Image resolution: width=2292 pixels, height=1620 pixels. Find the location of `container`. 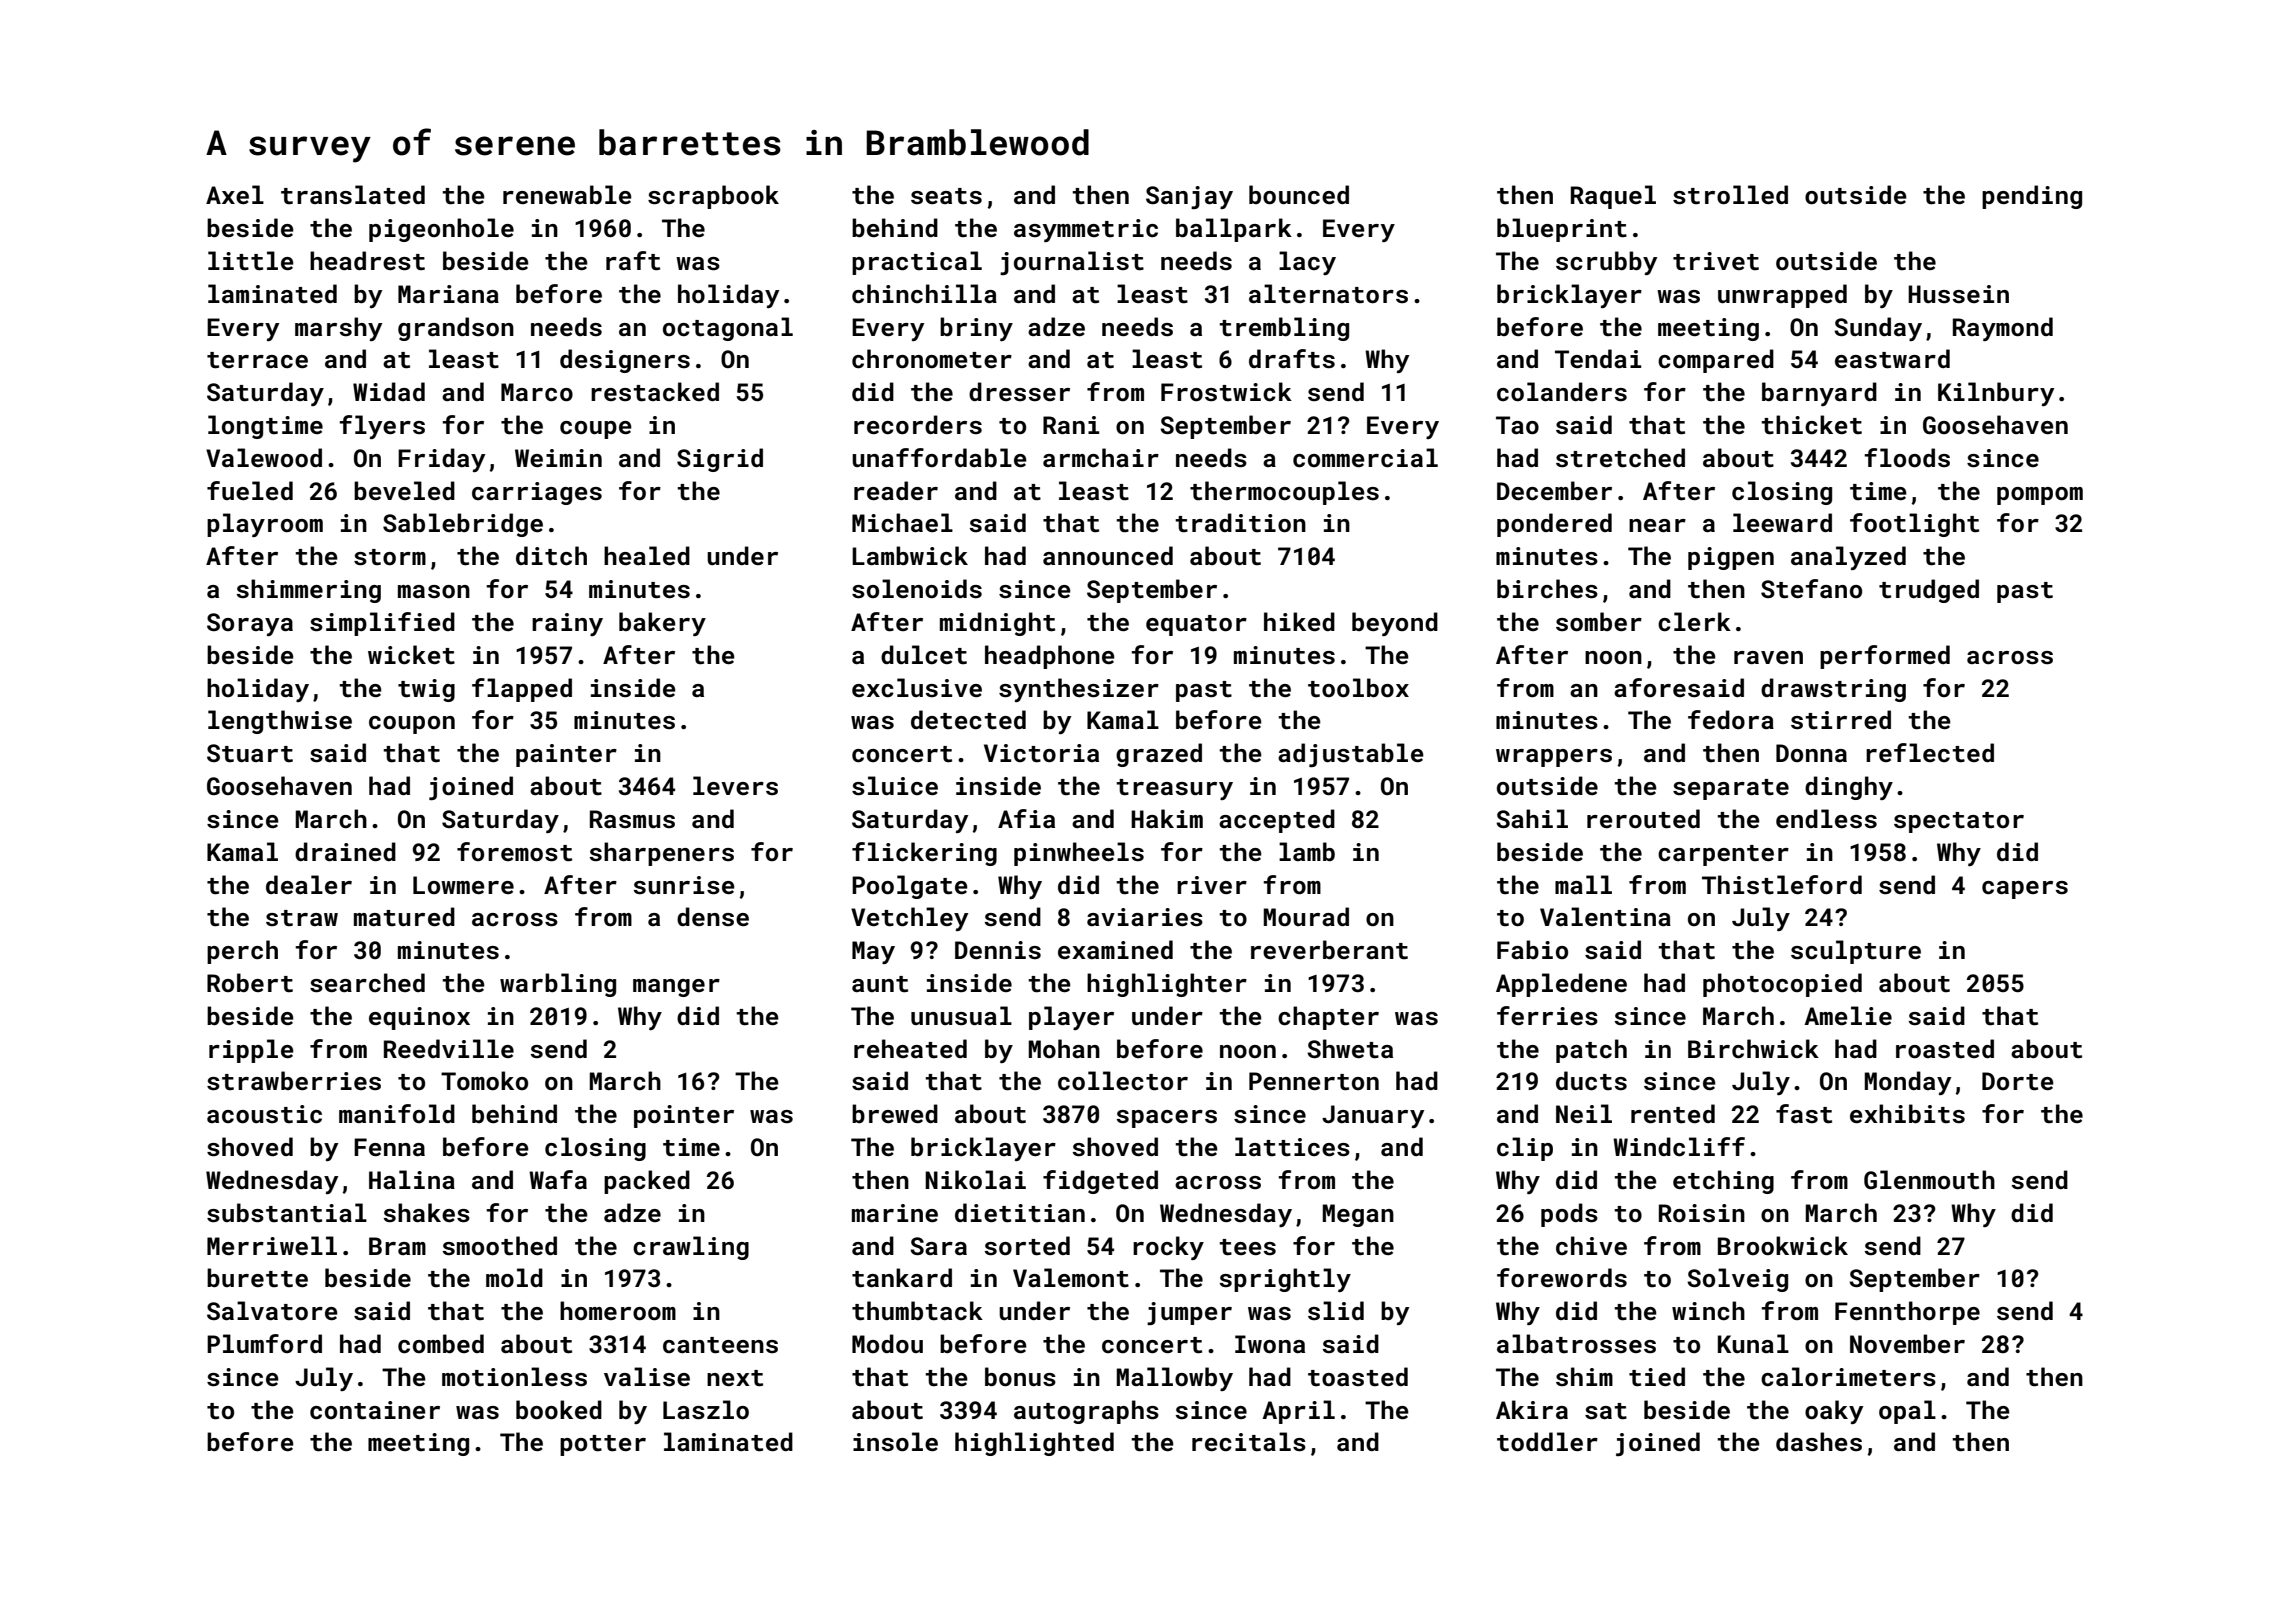

container is located at coordinates (375, 1410).
